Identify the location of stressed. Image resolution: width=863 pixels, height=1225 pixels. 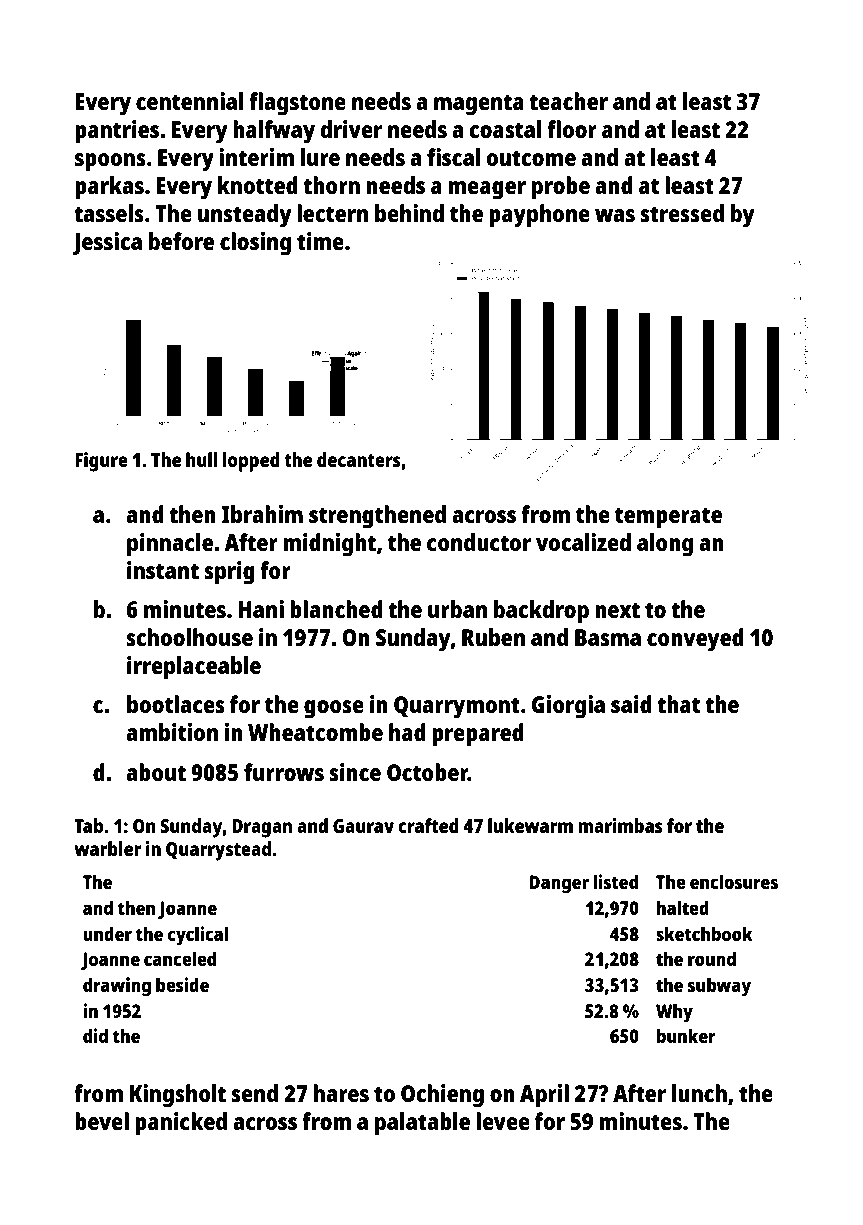
(682, 213).
